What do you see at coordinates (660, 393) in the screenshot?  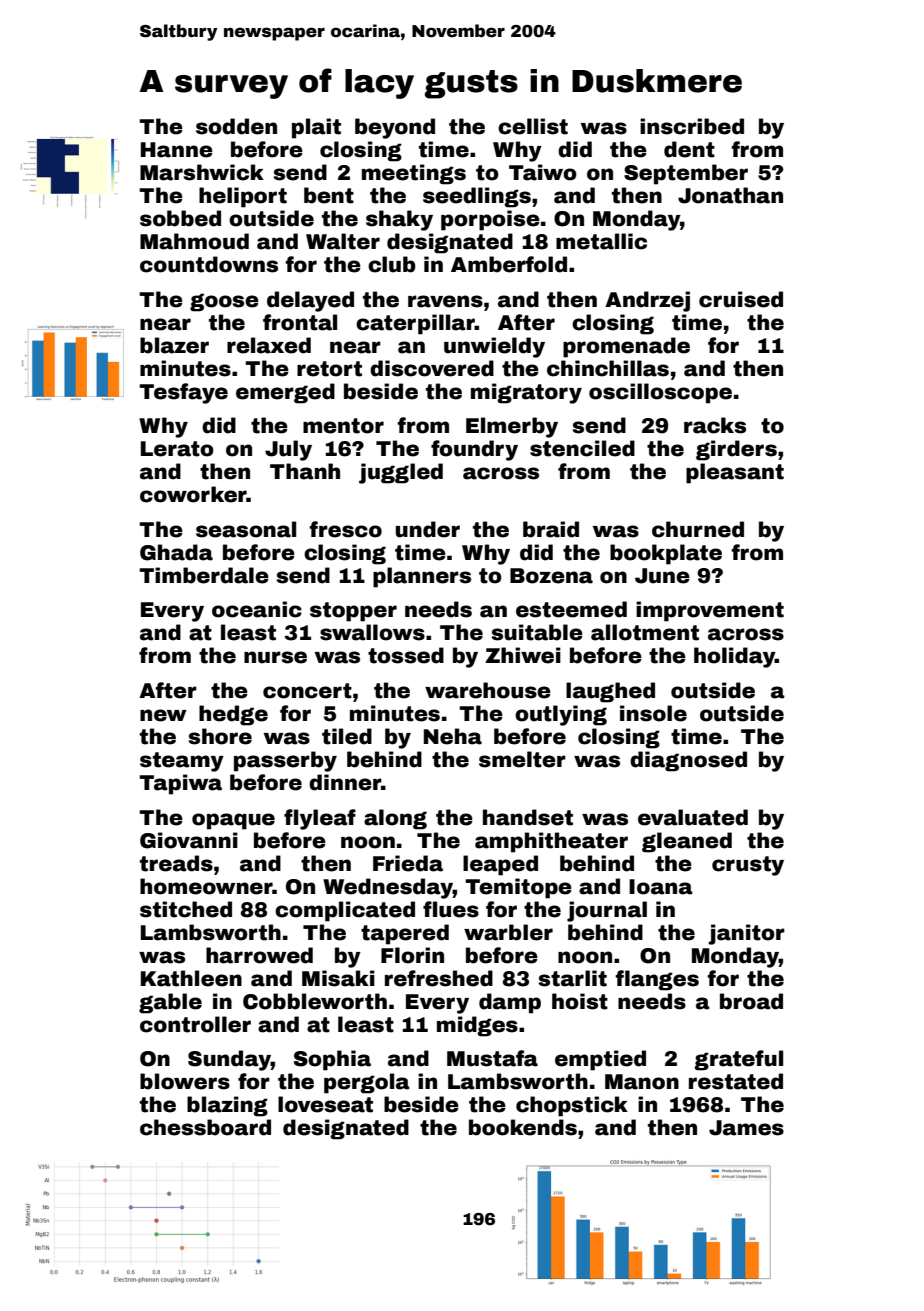 I see `oscilloscope` at bounding box center [660, 393].
